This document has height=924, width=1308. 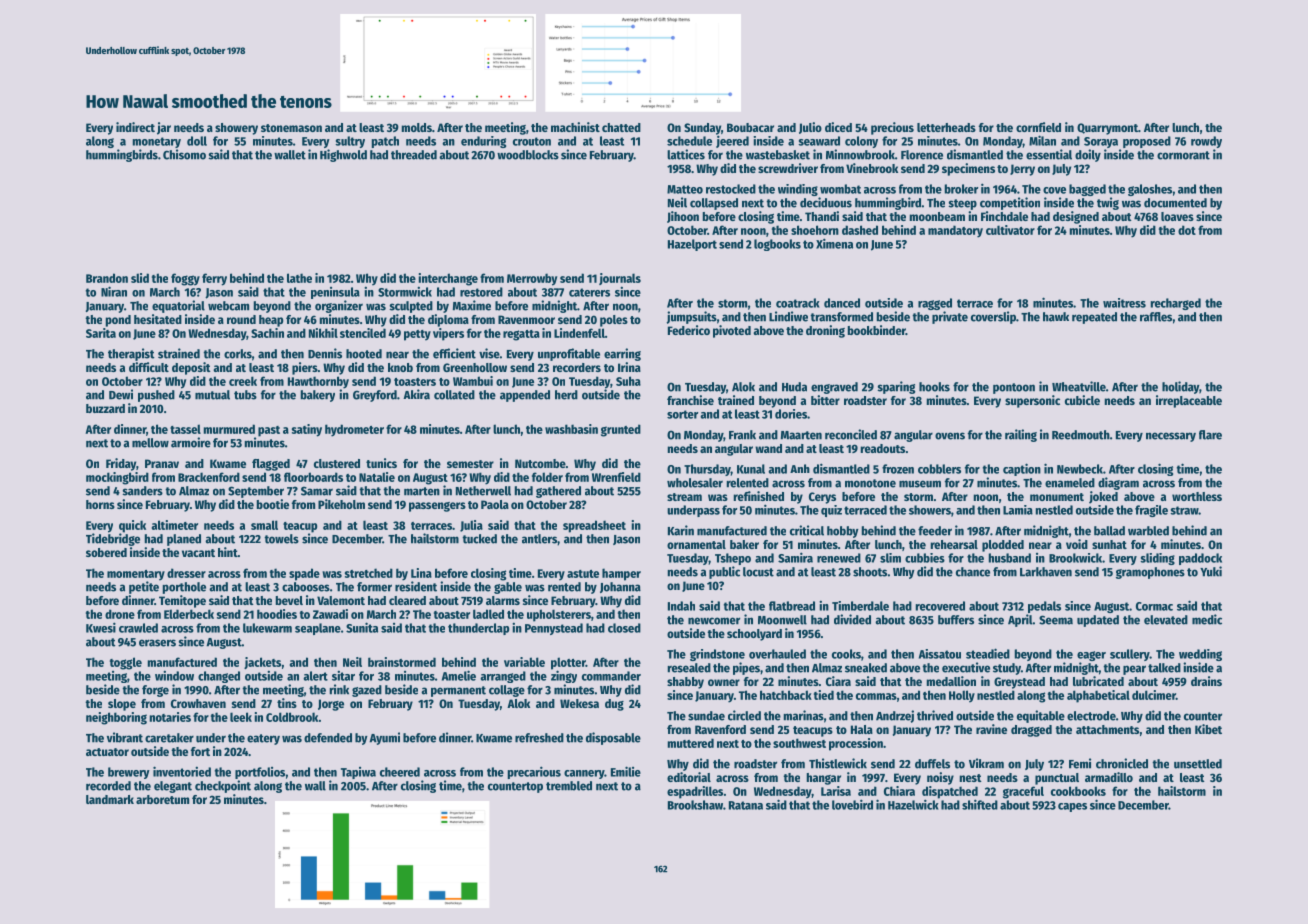 What do you see at coordinates (291, 128) in the document?
I see `stonemason` at bounding box center [291, 128].
